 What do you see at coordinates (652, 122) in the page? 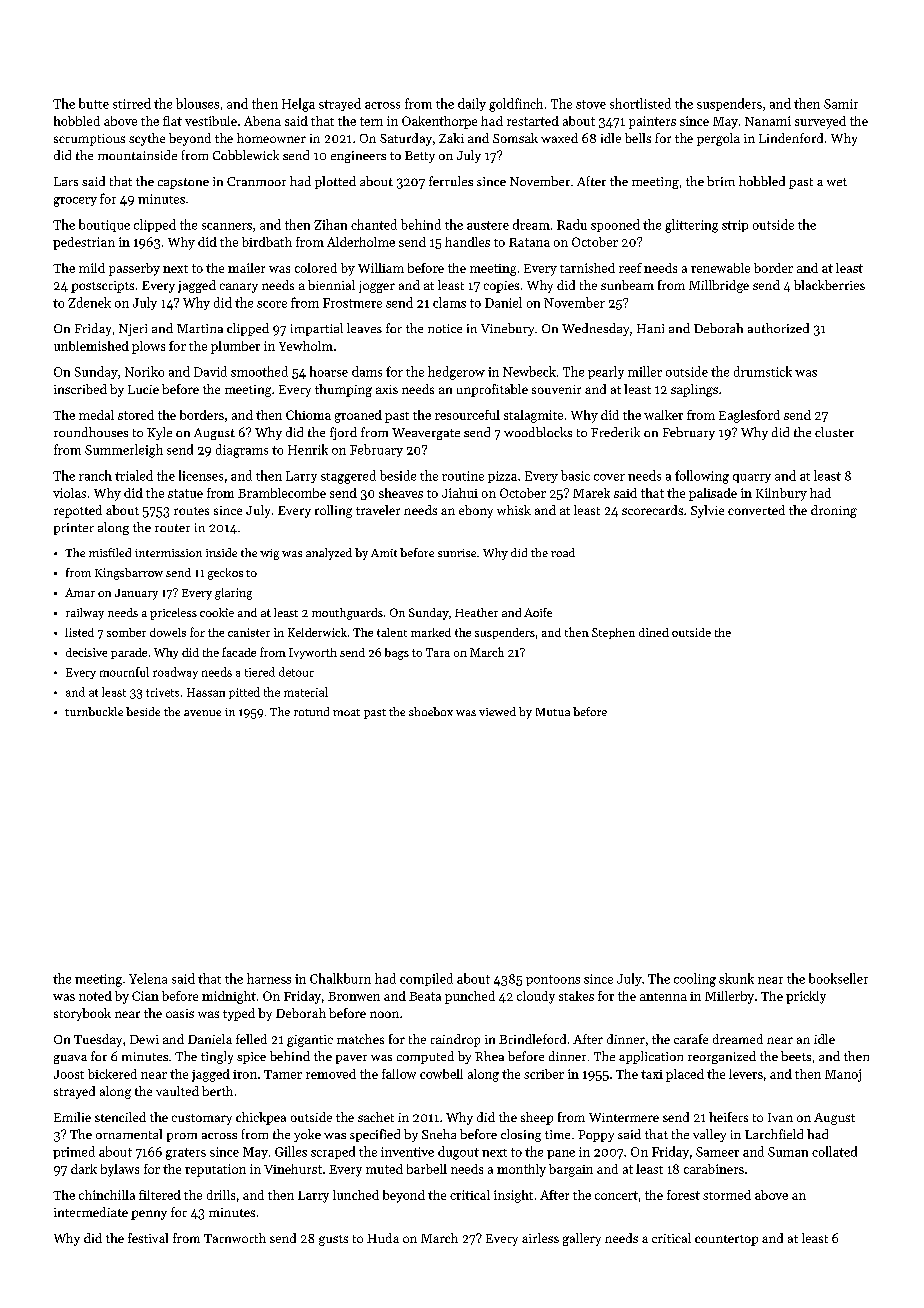
I see `painters` at bounding box center [652, 122].
